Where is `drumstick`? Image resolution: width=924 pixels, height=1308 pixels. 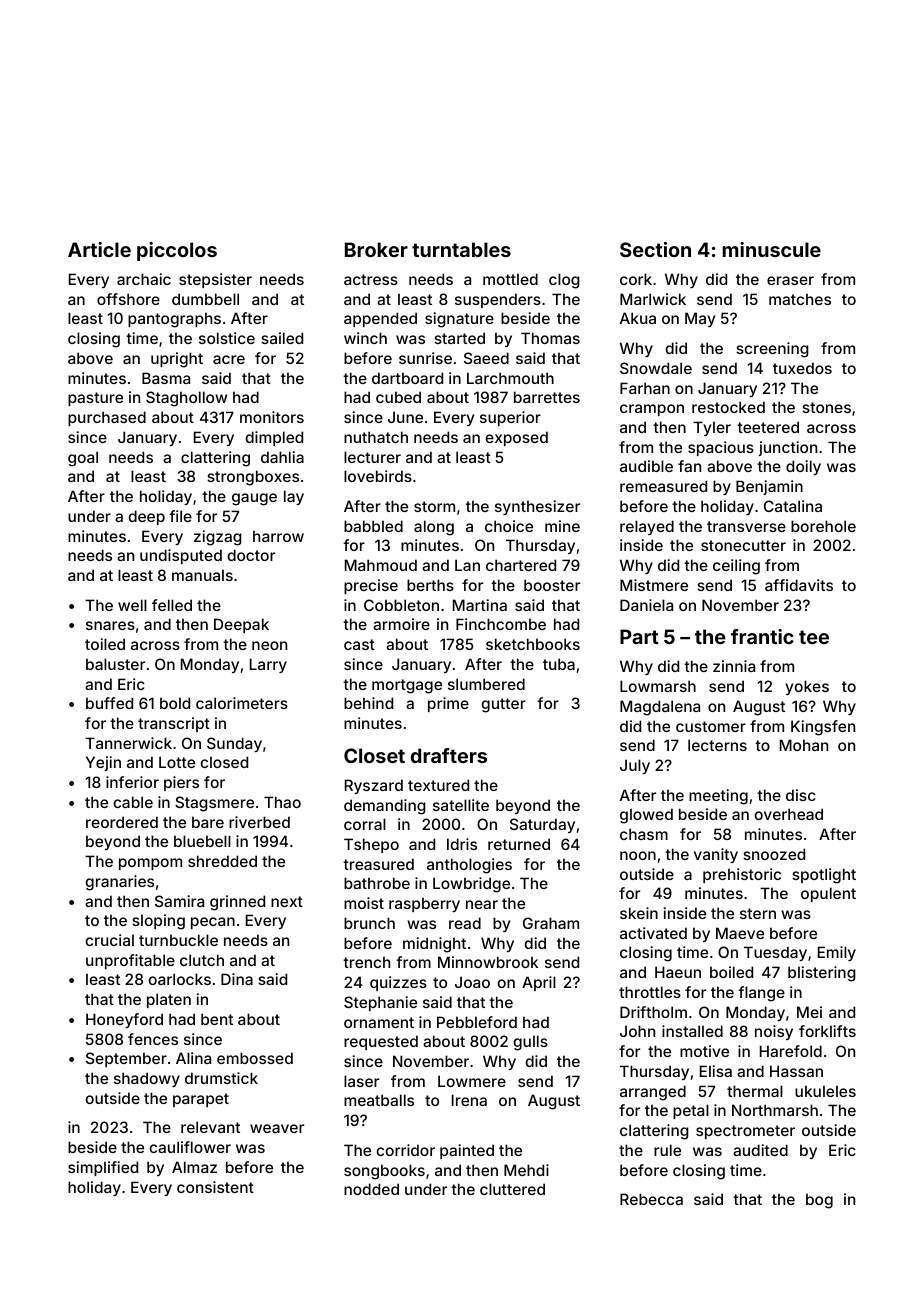
drumstick is located at coordinates (221, 1078).
